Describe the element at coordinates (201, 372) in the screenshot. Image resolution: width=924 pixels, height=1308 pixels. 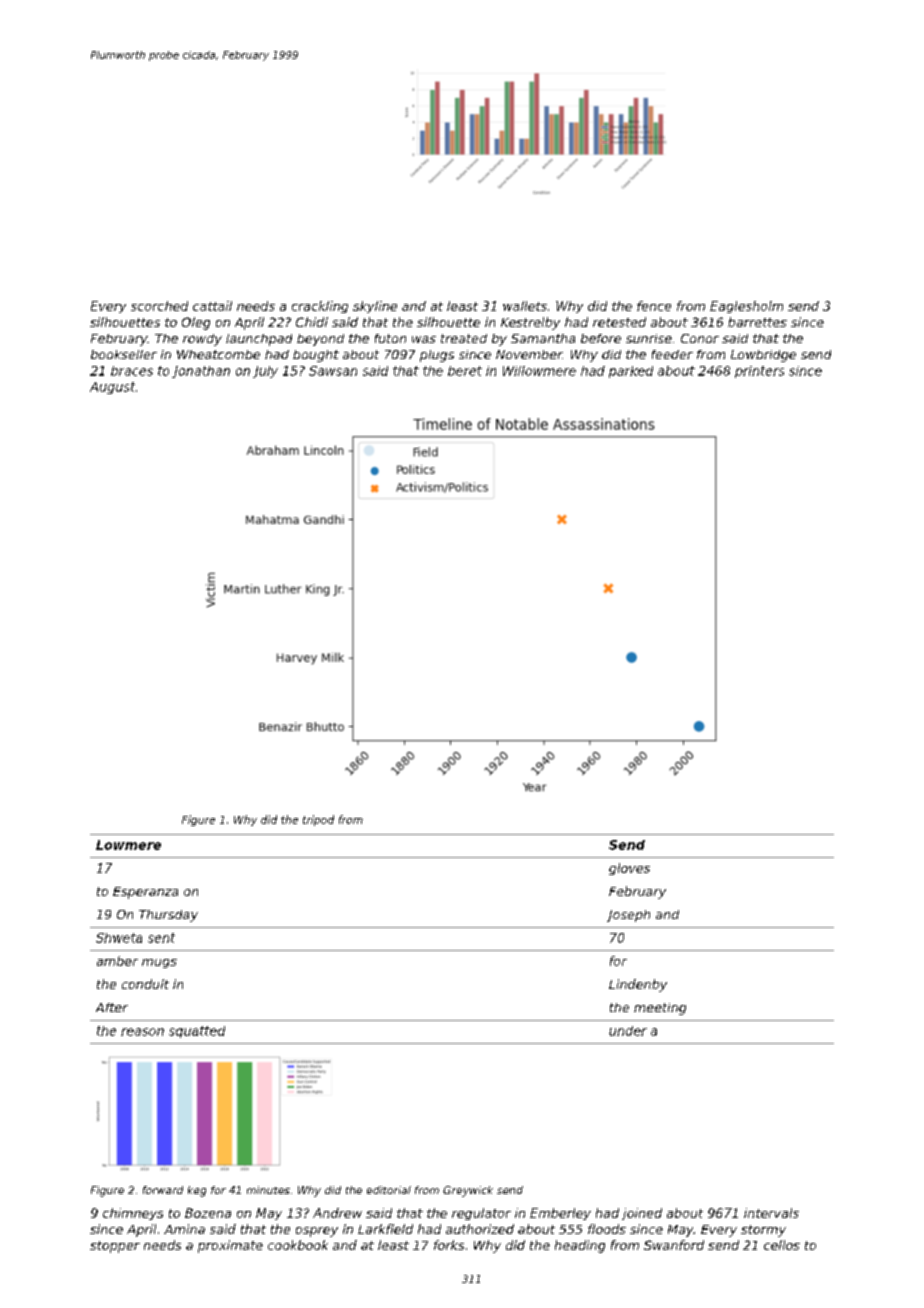
I see `Jonathan` at that location.
